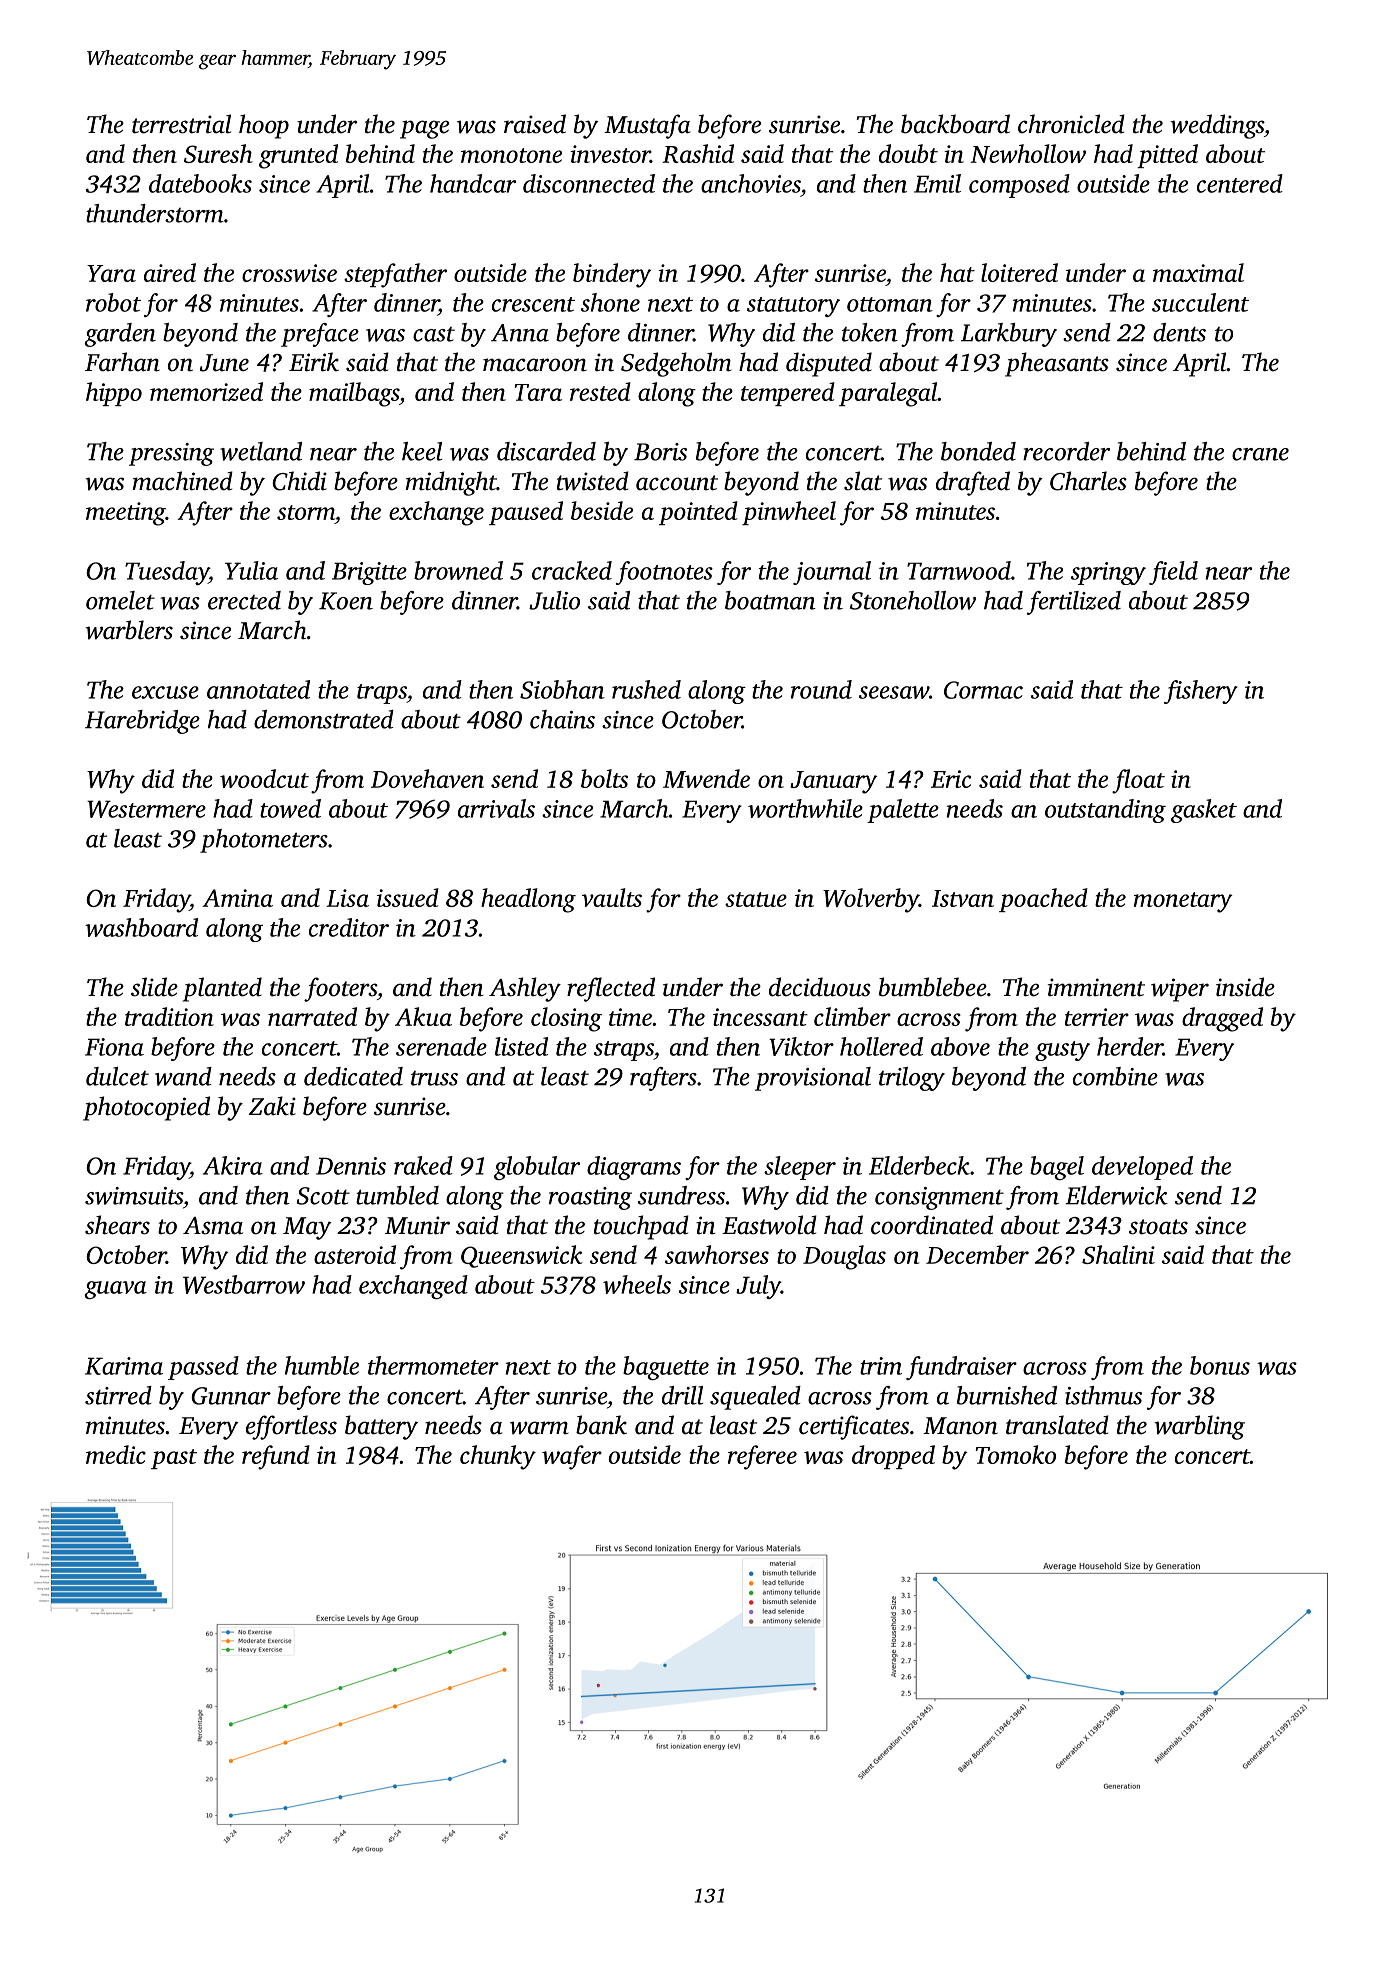 This image has width=1386, height=1969. What do you see at coordinates (174, 1459) in the image?
I see `past` at bounding box center [174, 1459].
